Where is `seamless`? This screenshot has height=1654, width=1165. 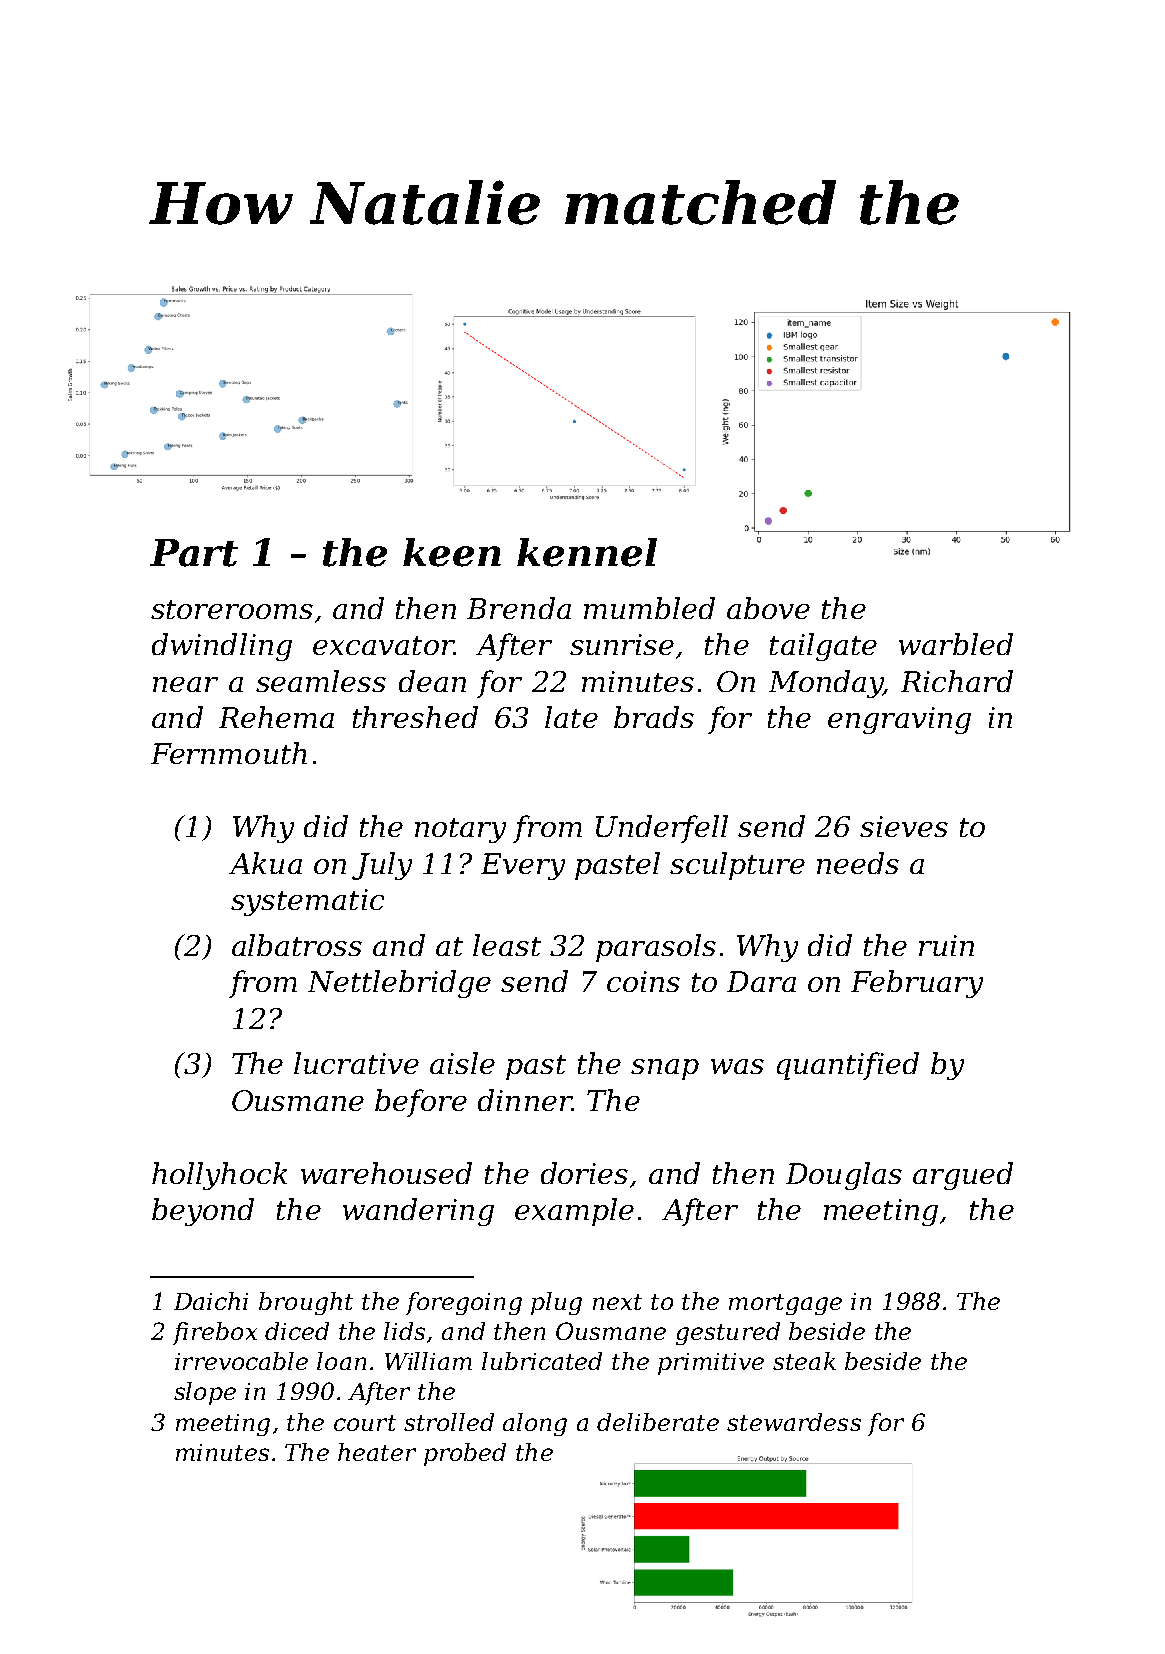
seamless is located at coordinates (321, 681).
